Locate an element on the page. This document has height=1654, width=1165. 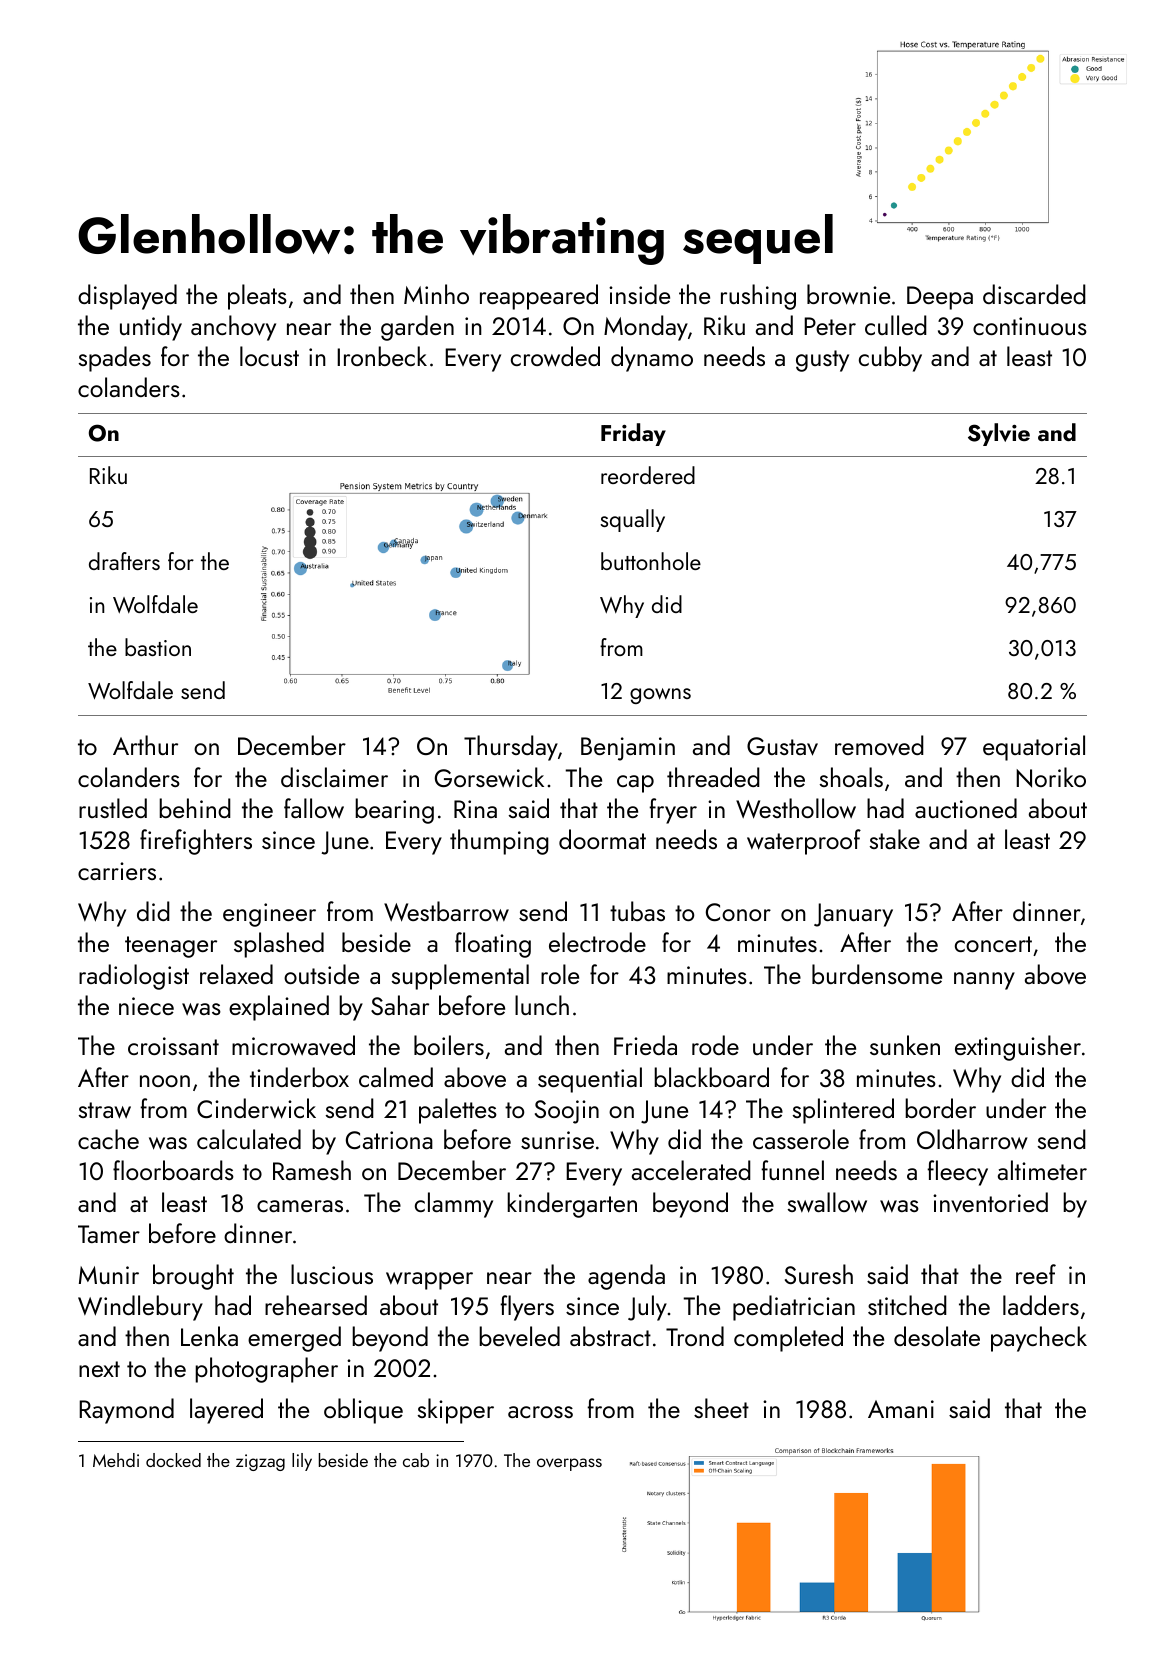
bastion is located at coordinates (158, 647).
